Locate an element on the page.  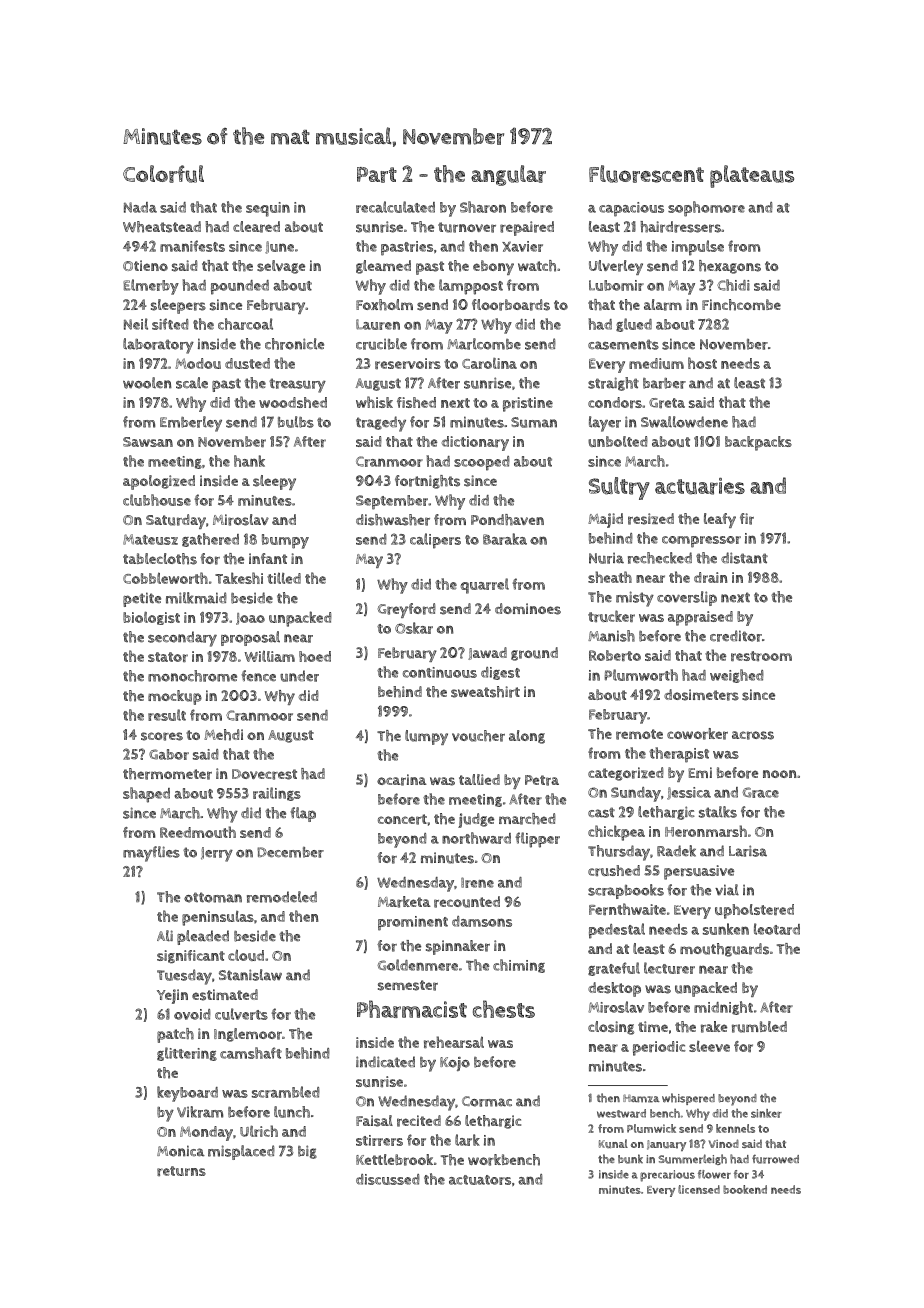
ebony is located at coordinates (493, 267).
